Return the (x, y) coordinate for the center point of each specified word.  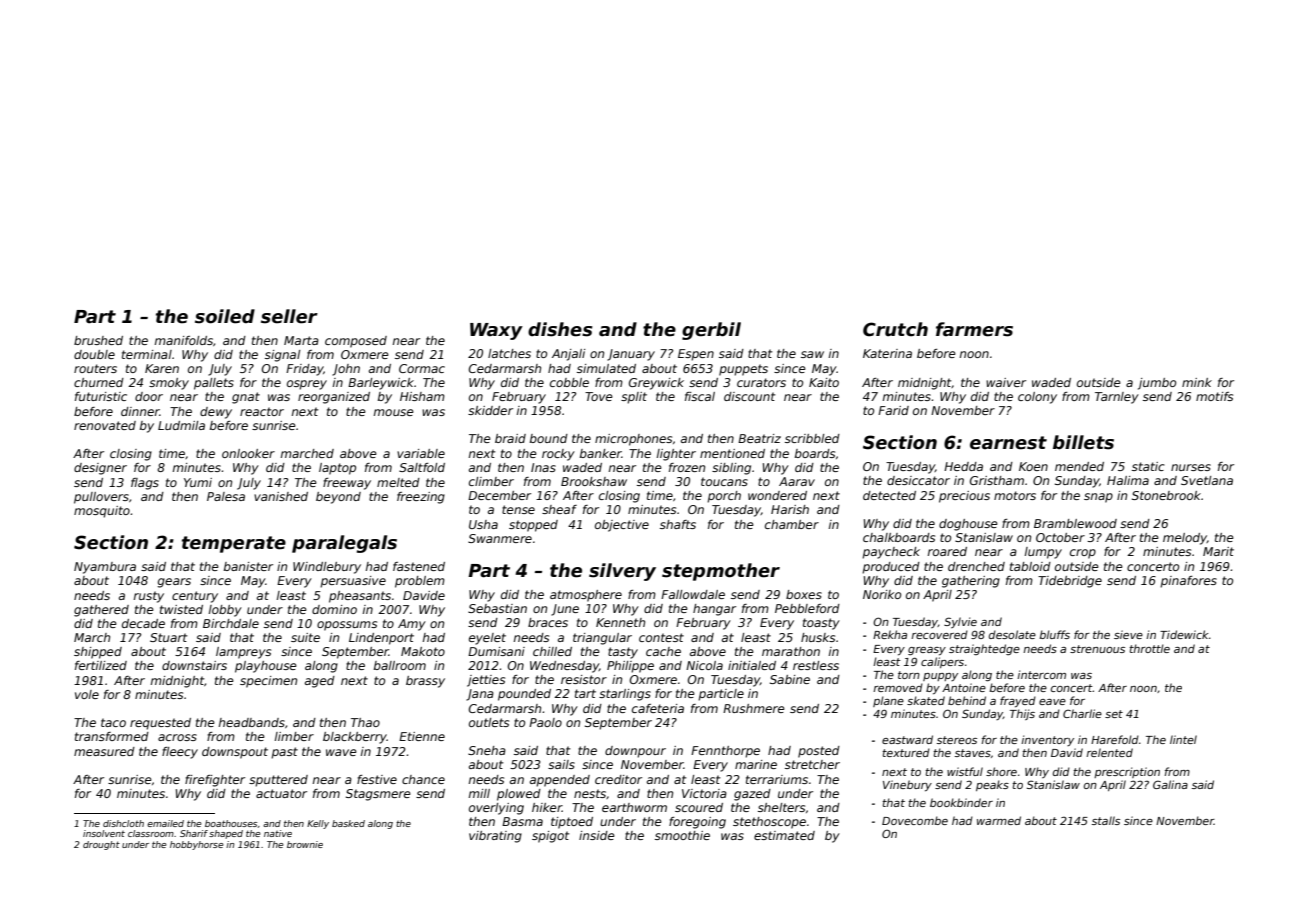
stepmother (721, 572)
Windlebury (327, 568)
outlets (489, 722)
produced (891, 568)
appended (560, 781)
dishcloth (123, 823)
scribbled (812, 438)
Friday (304, 370)
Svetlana (1207, 480)
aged (320, 682)
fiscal (700, 396)
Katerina (887, 353)
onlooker (248, 453)
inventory (1047, 740)
